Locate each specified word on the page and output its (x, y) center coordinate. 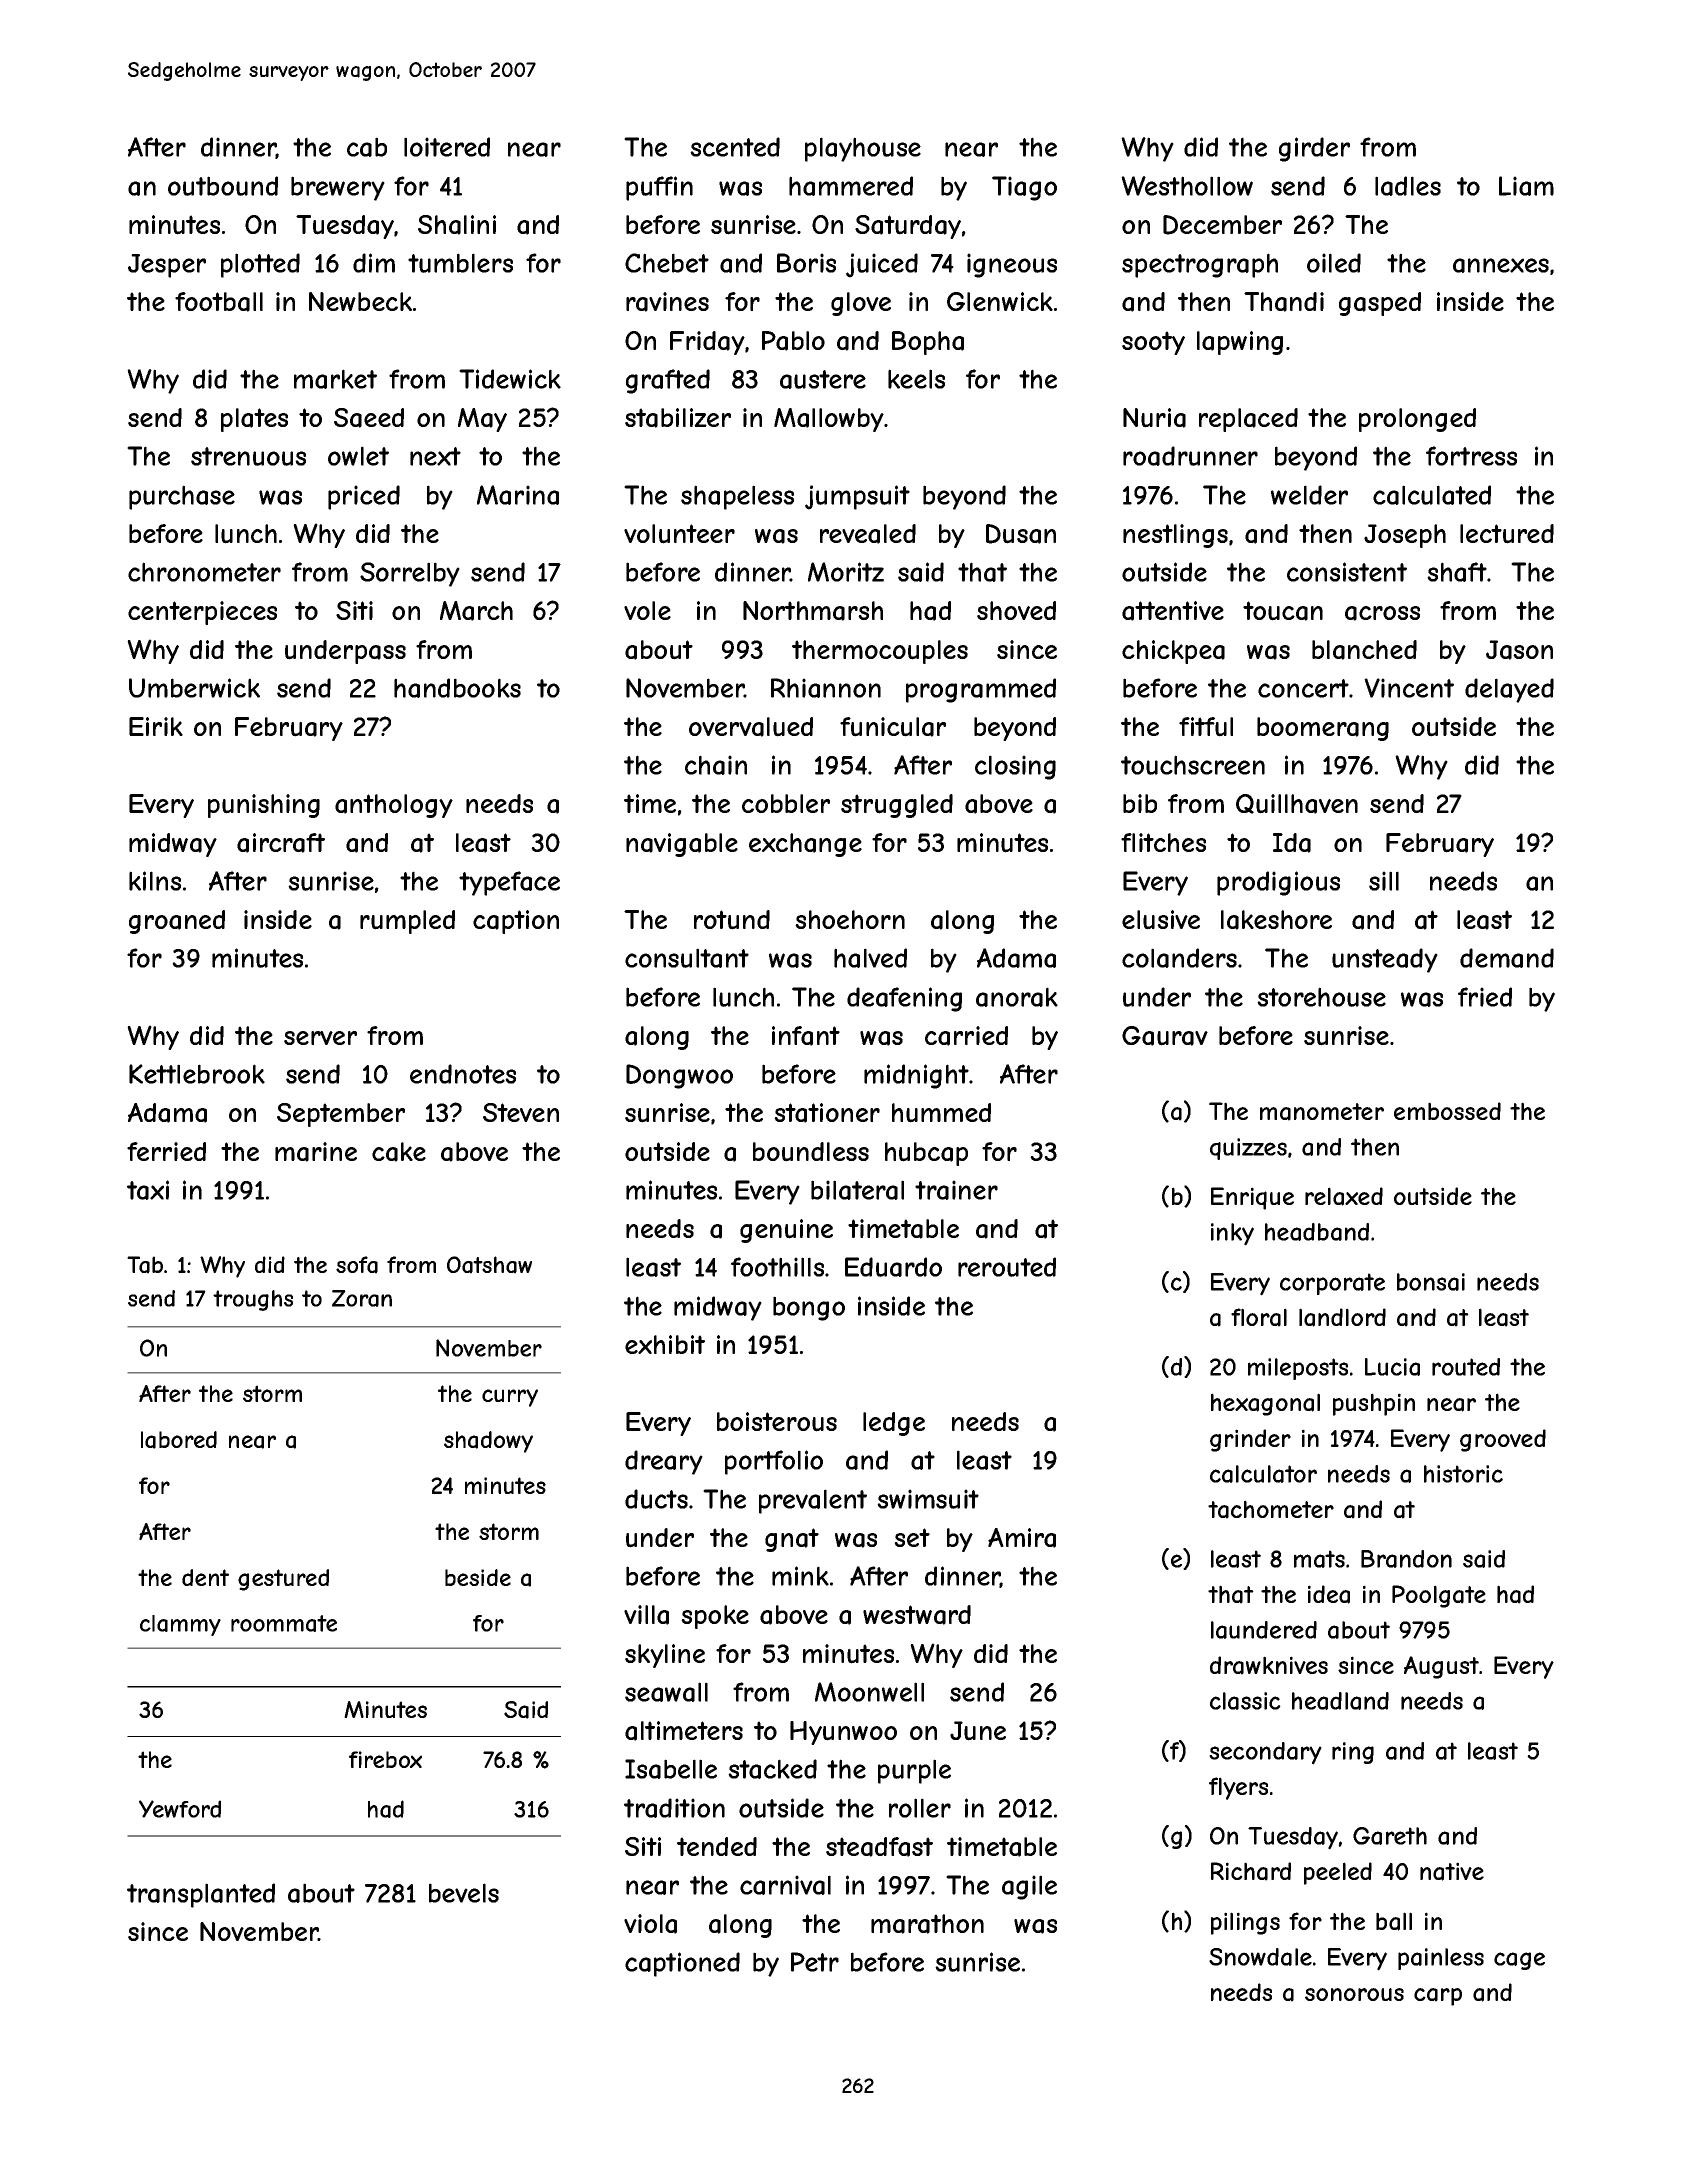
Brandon (1406, 1559)
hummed (941, 1113)
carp (1438, 1997)
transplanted (201, 1895)
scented (735, 147)
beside (478, 1577)
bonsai (1431, 1282)
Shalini (457, 225)
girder (1314, 149)
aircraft (281, 843)
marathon (927, 1924)
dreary (664, 1462)
